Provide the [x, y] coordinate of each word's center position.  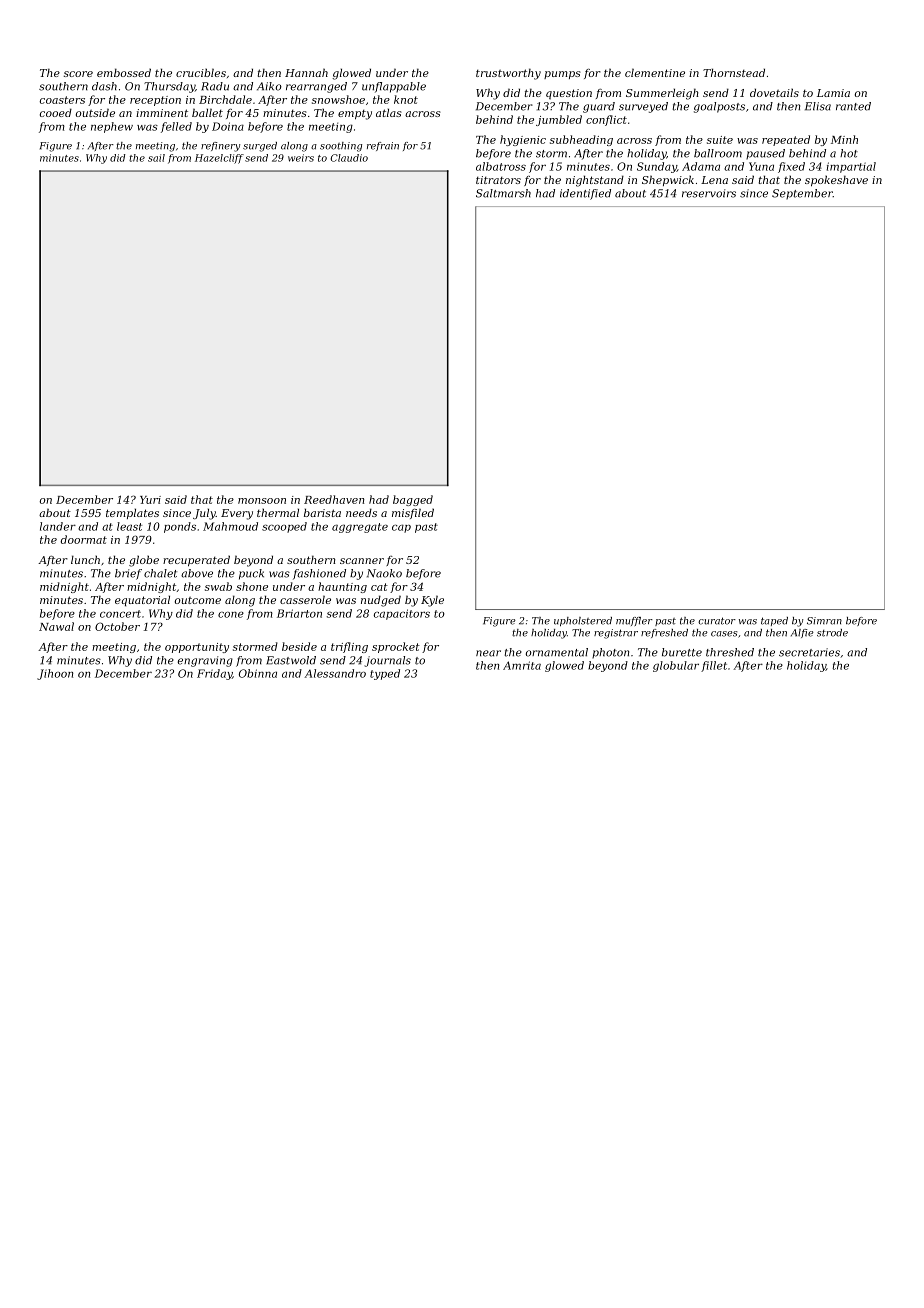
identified [585, 194]
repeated [786, 140]
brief [128, 574]
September [802, 194]
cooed [56, 112]
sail [156, 158]
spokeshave [836, 181]
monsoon [262, 501]
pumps [562, 75]
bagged [413, 500]
